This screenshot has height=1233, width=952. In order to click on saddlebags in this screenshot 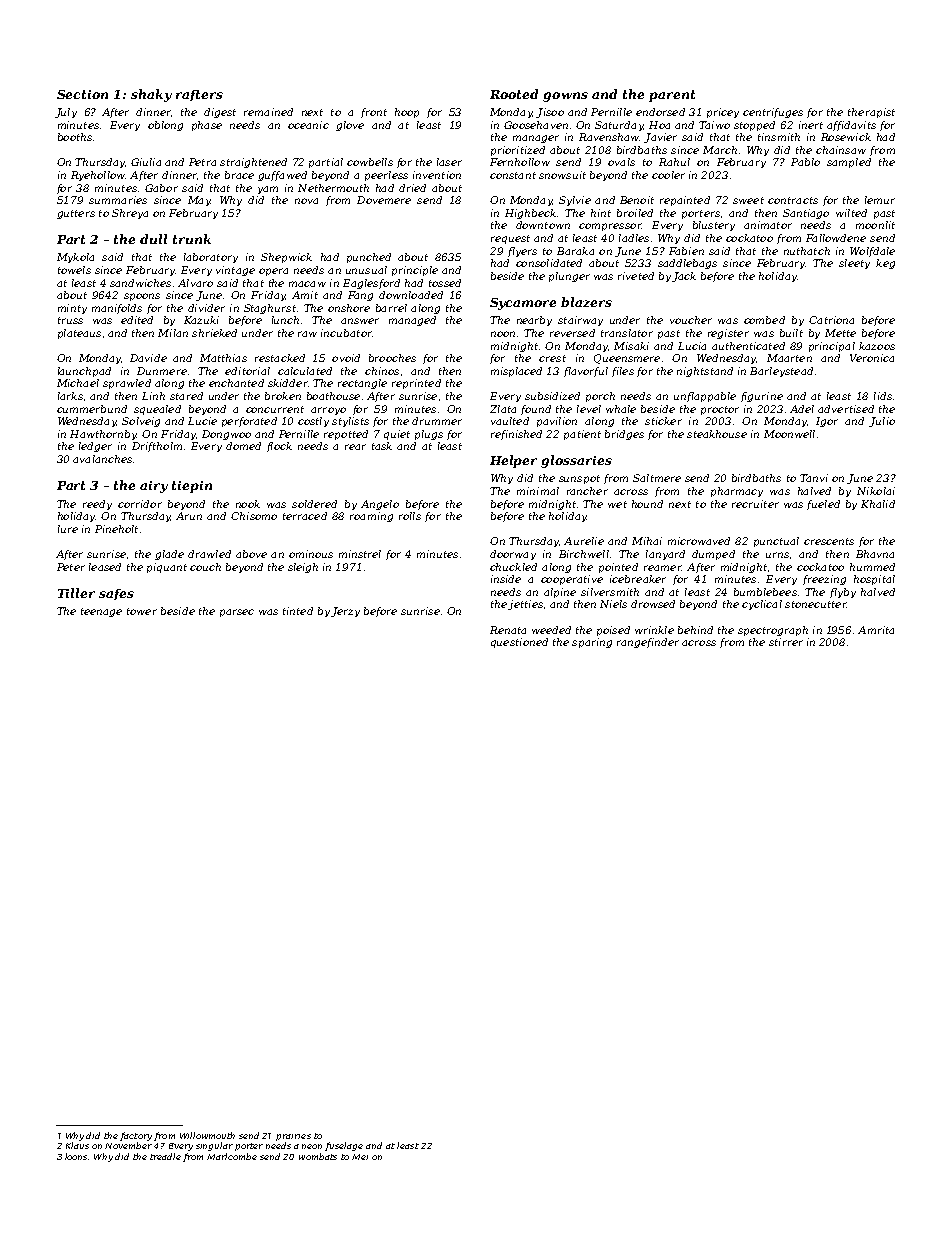, I will do `click(687, 264)`.
